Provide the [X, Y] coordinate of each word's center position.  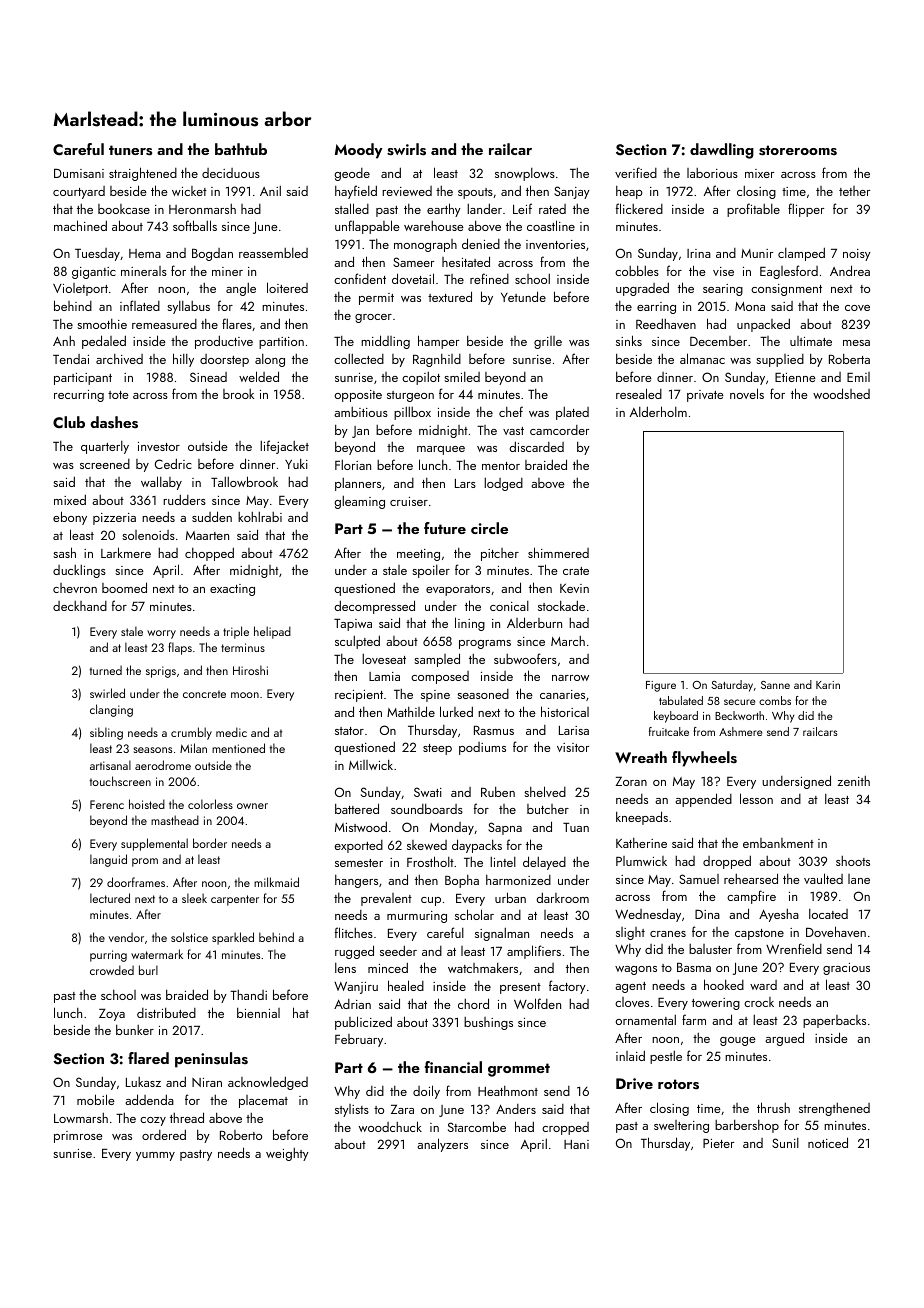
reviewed [407, 191]
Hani [576, 1144]
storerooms [798, 150]
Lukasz [143, 1082]
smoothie [102, 324]
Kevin [574, 588]
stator [349, 731]
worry [161, 634]
